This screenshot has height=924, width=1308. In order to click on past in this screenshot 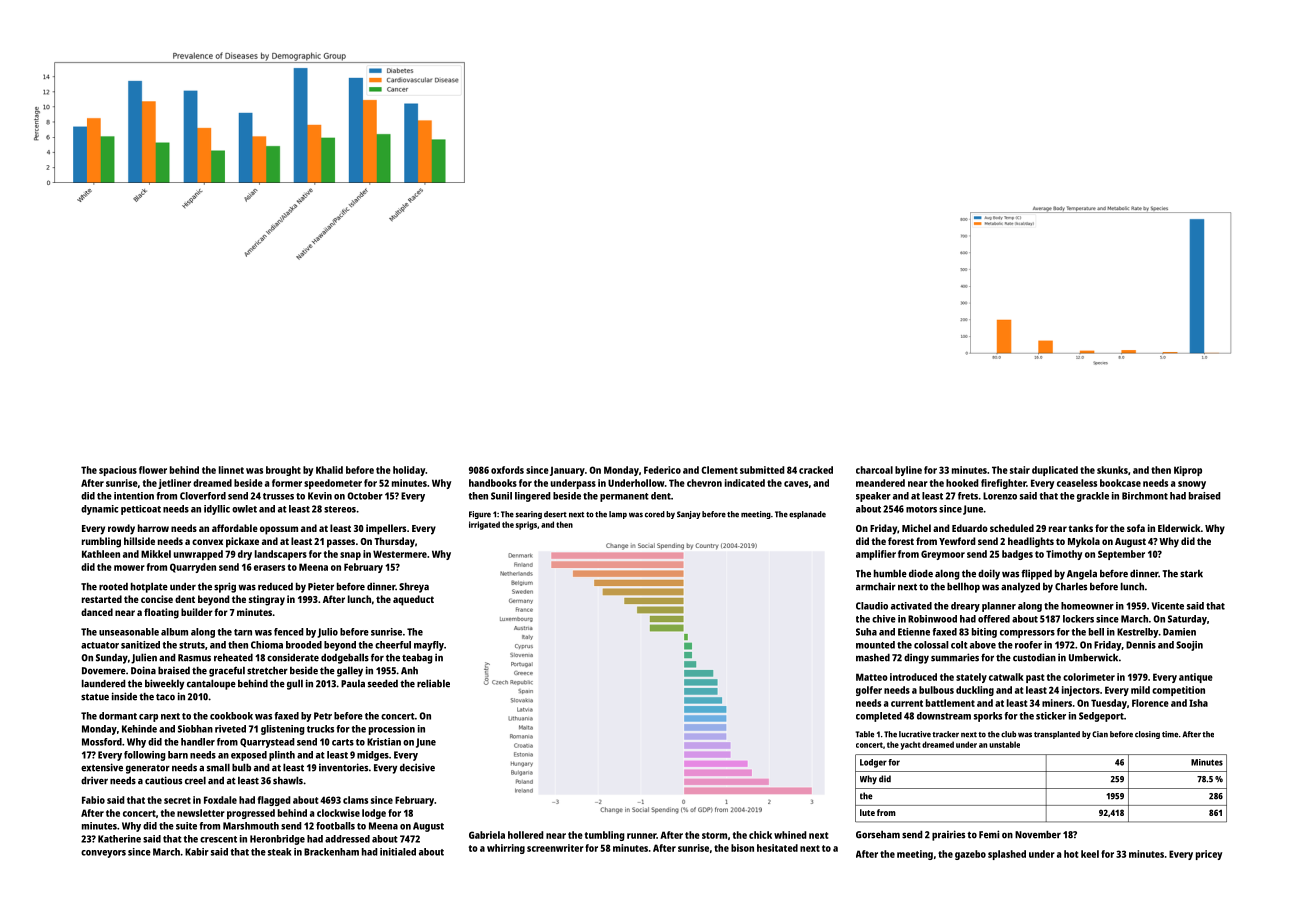, I will do `click(1035, 678)`.
